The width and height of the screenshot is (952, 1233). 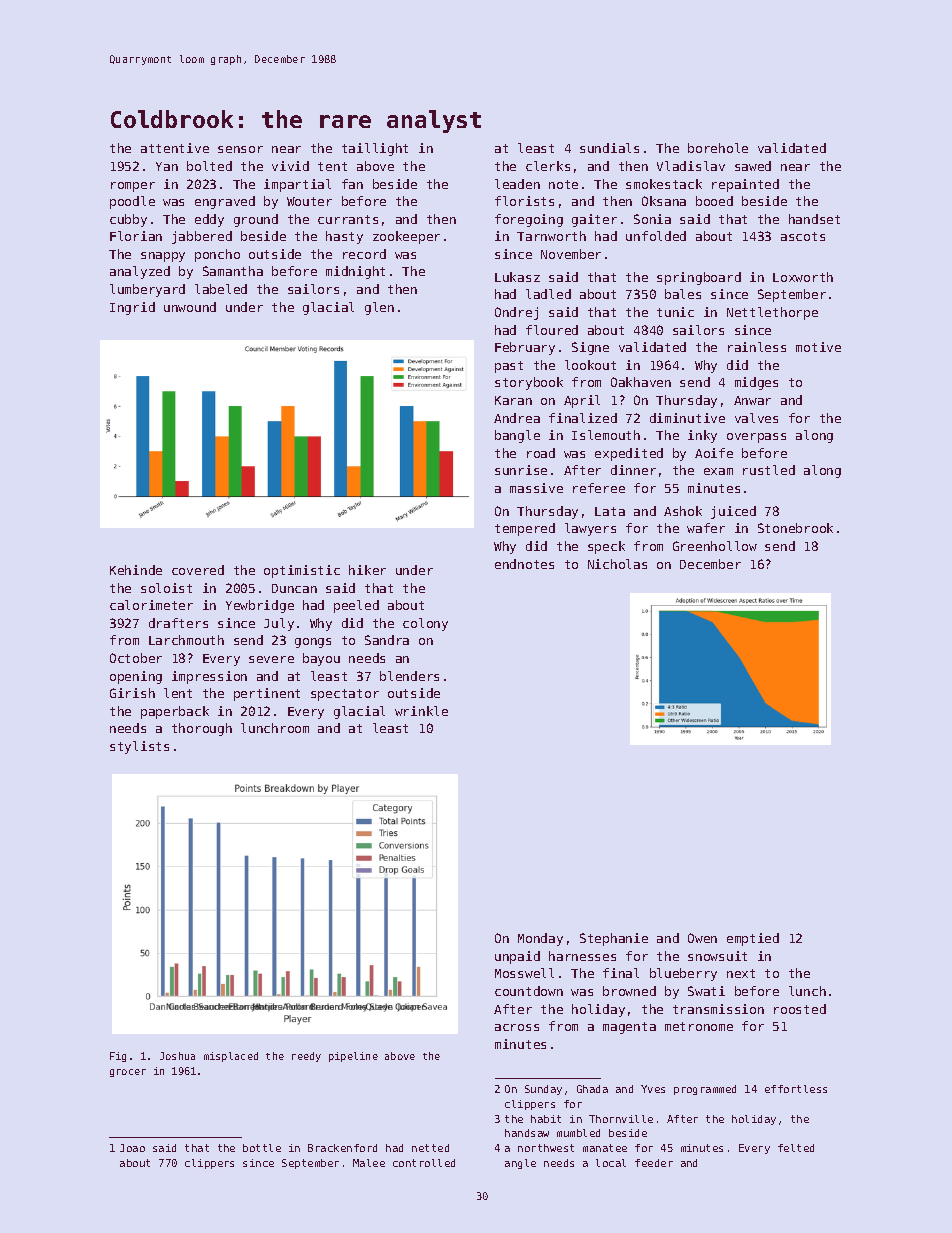 What do you see at coordinates (136, 570) in the screenshot?
I see `Kehinde` at bounding box center [136, 570].
